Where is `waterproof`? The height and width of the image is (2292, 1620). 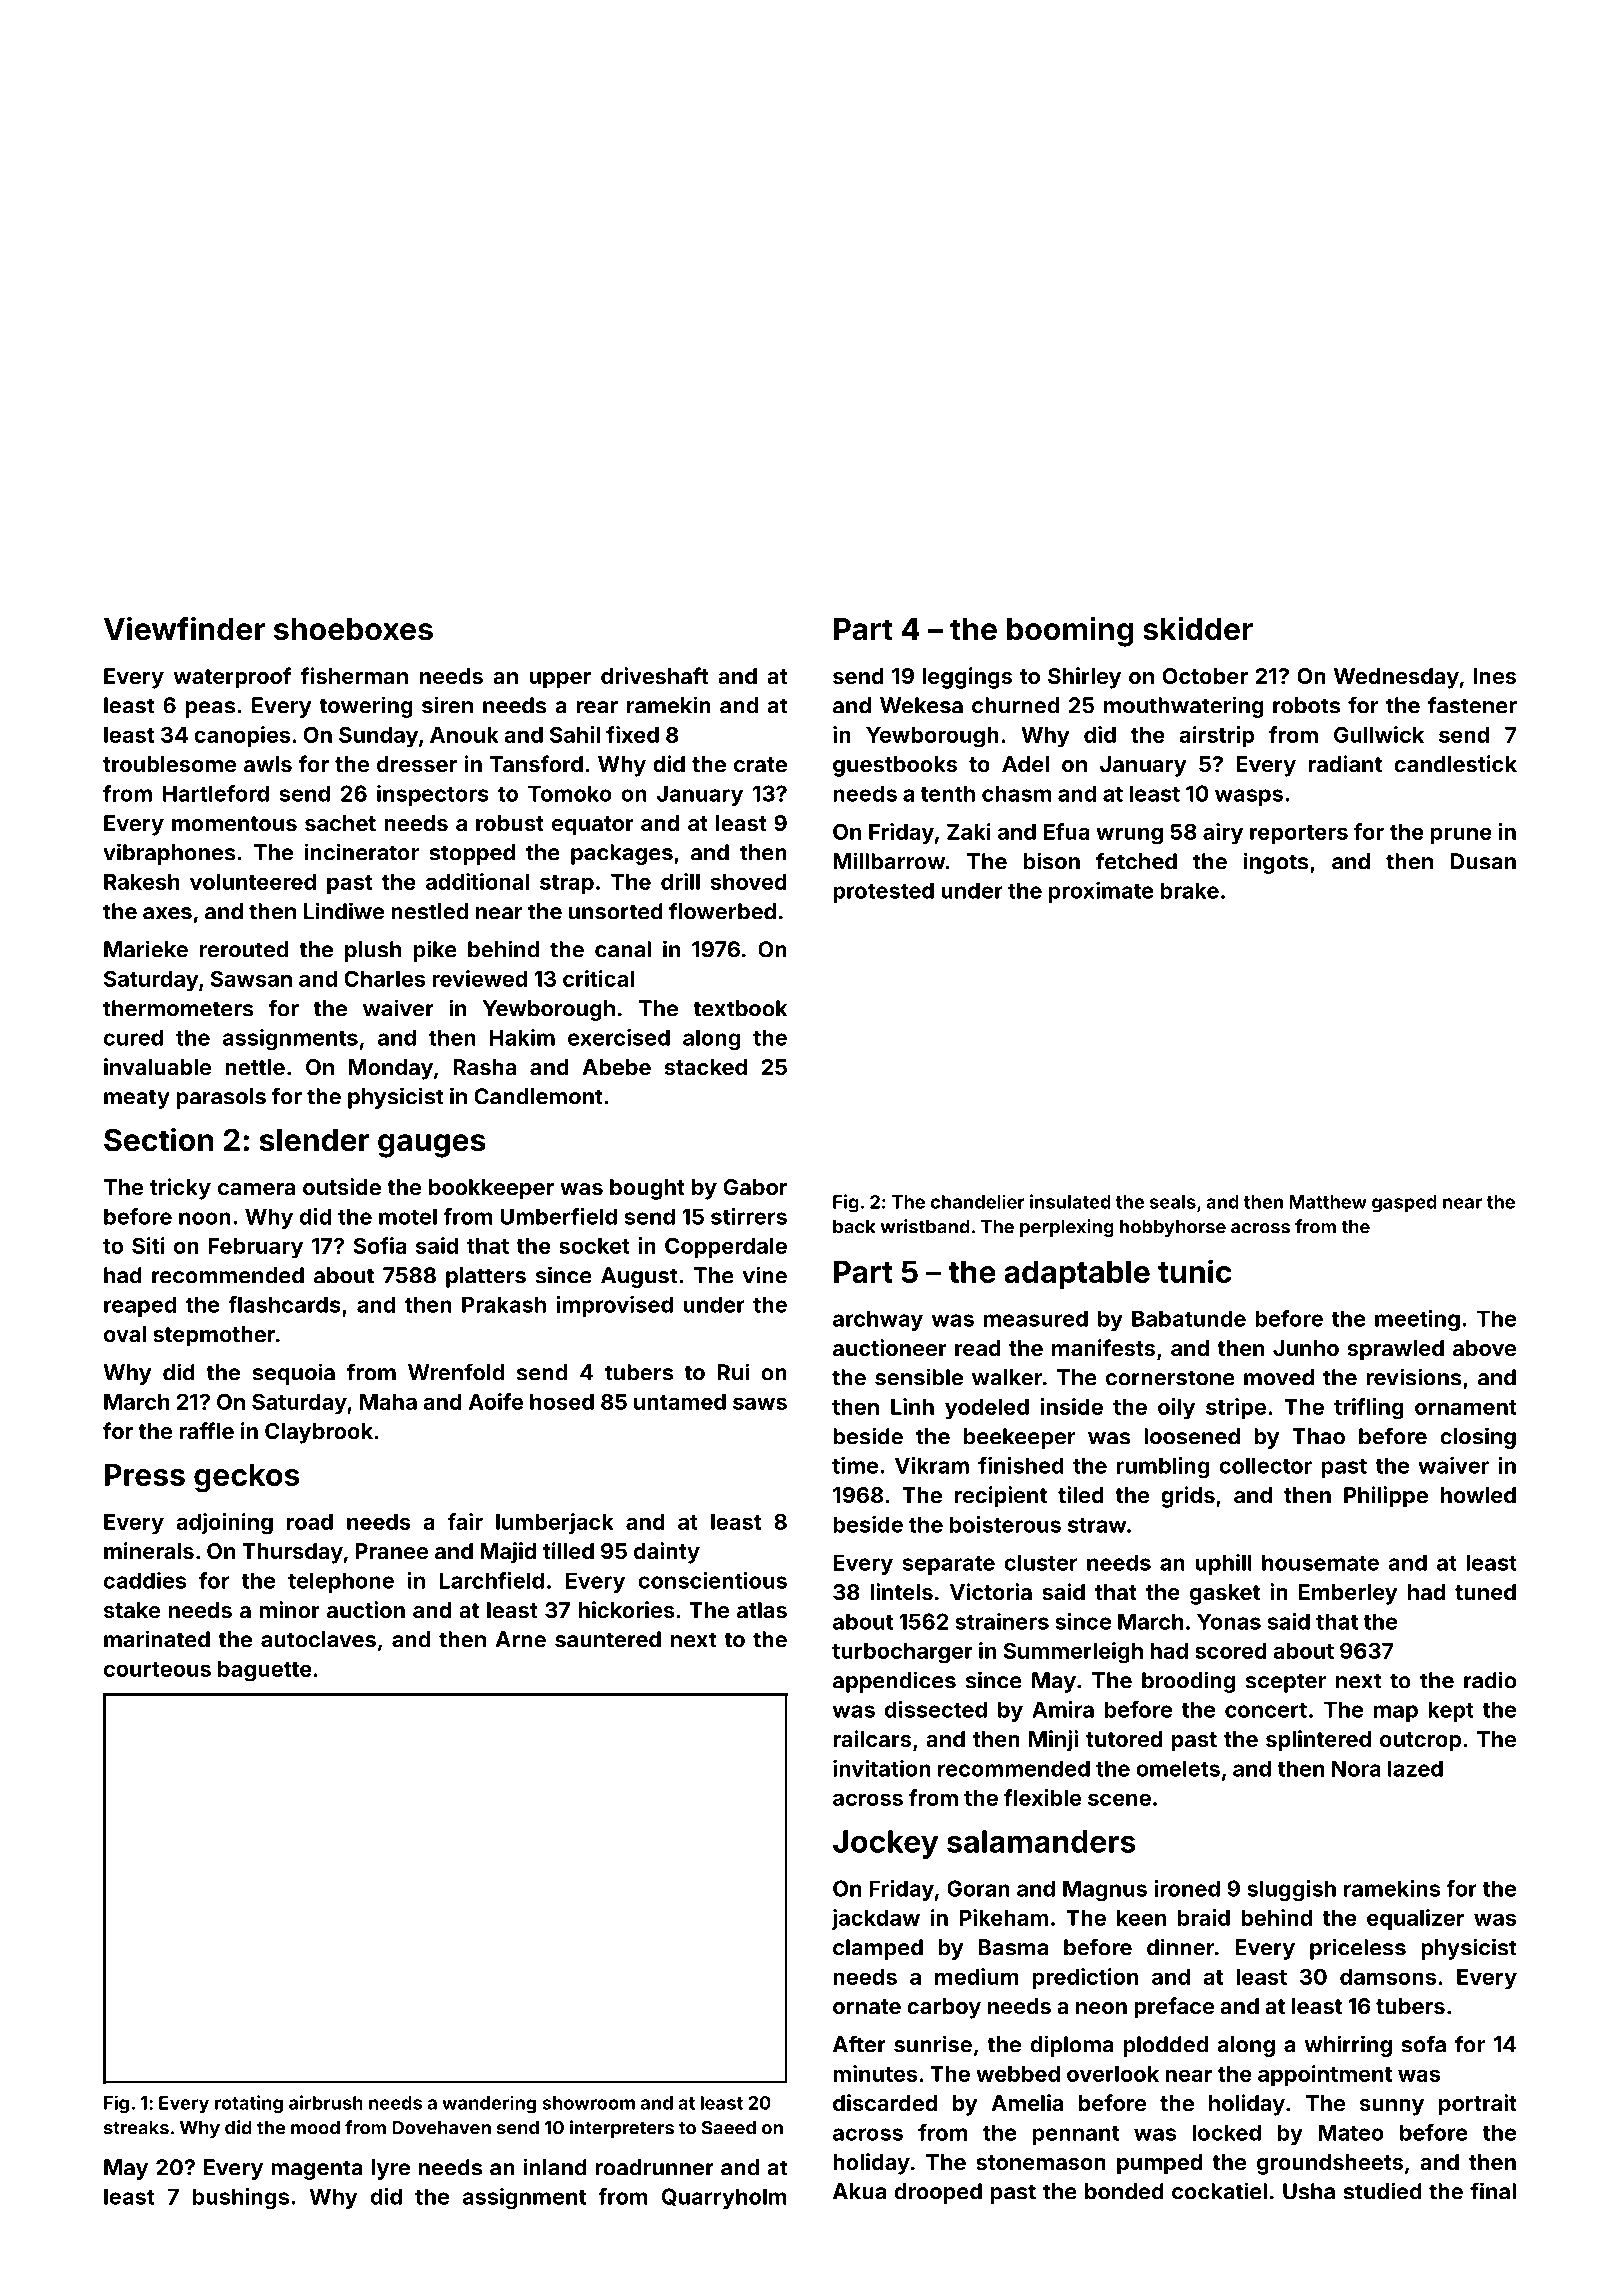 waterproof is located at coordinates (232, 678).
